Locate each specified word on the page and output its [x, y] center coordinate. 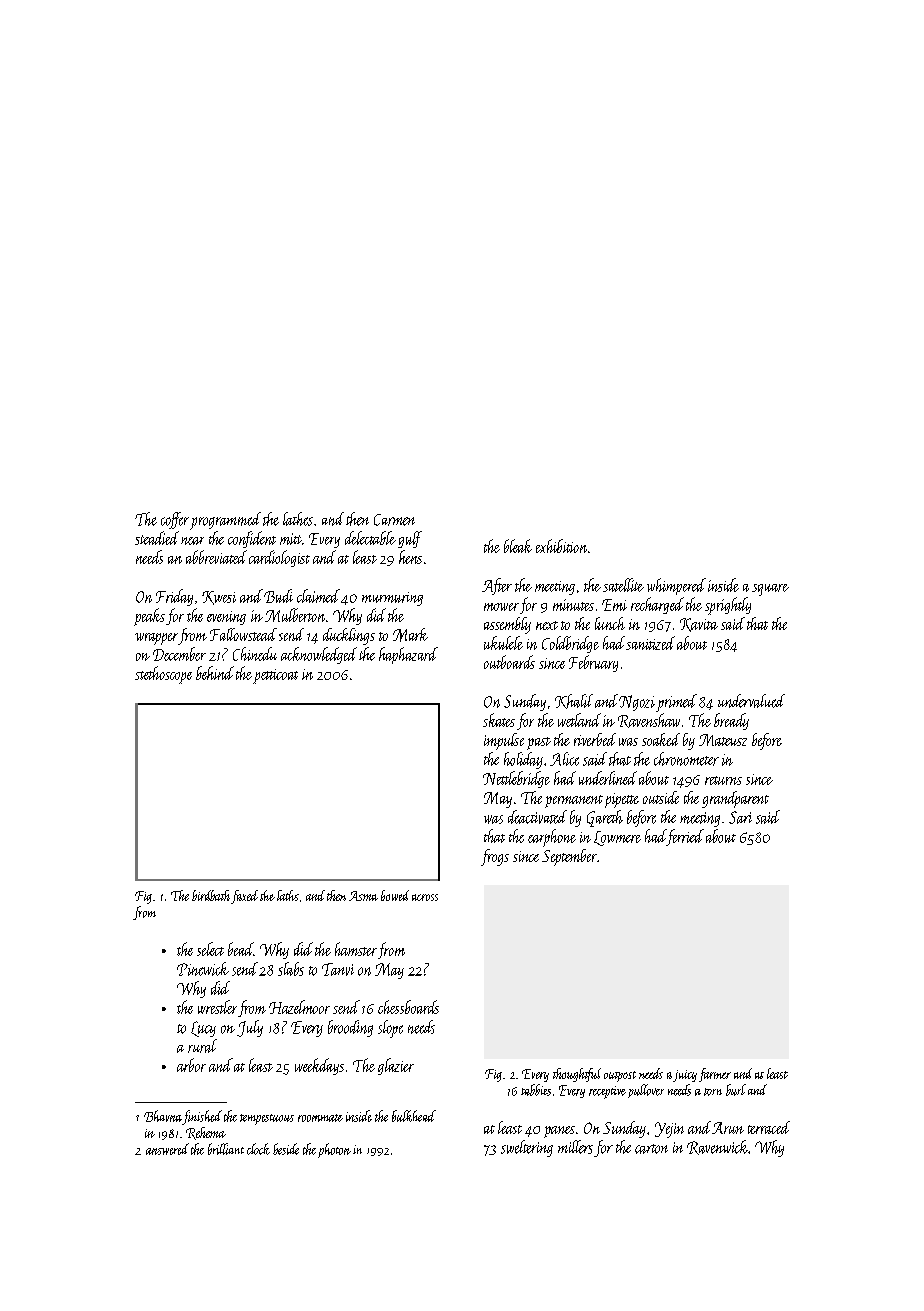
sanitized [650, 643]
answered [167, 1149]
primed [676, 703]
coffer [175, 520]
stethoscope [163, 675]
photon [334, 1150]
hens [410, 557]
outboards [509, 662]
